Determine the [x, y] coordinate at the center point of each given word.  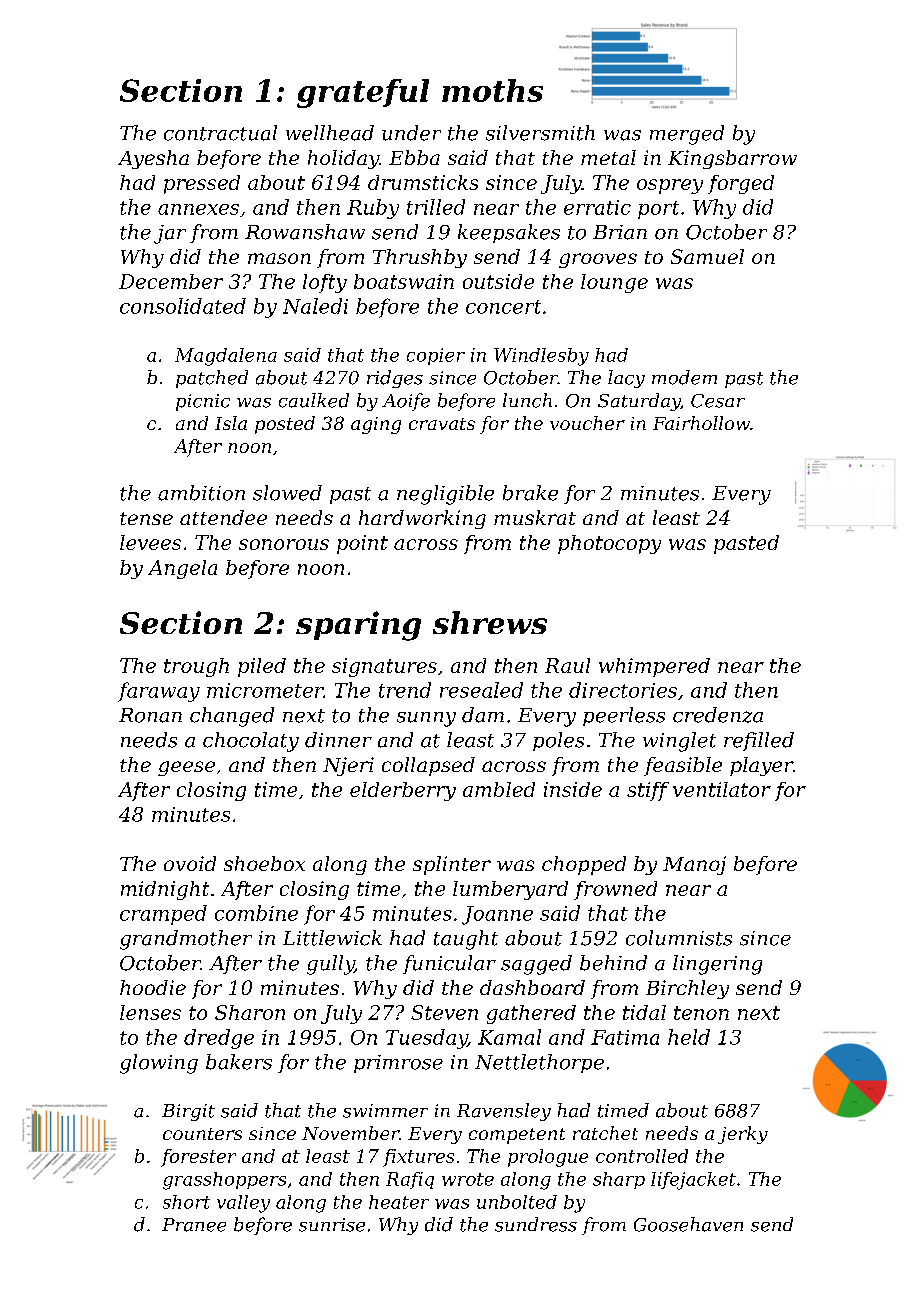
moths [492, 90]
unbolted [517, 1202]
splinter [452, 865]
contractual [220, 133]
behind [613, 963]
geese [186, 768]
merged [687, 135]
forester [198, 1158]
